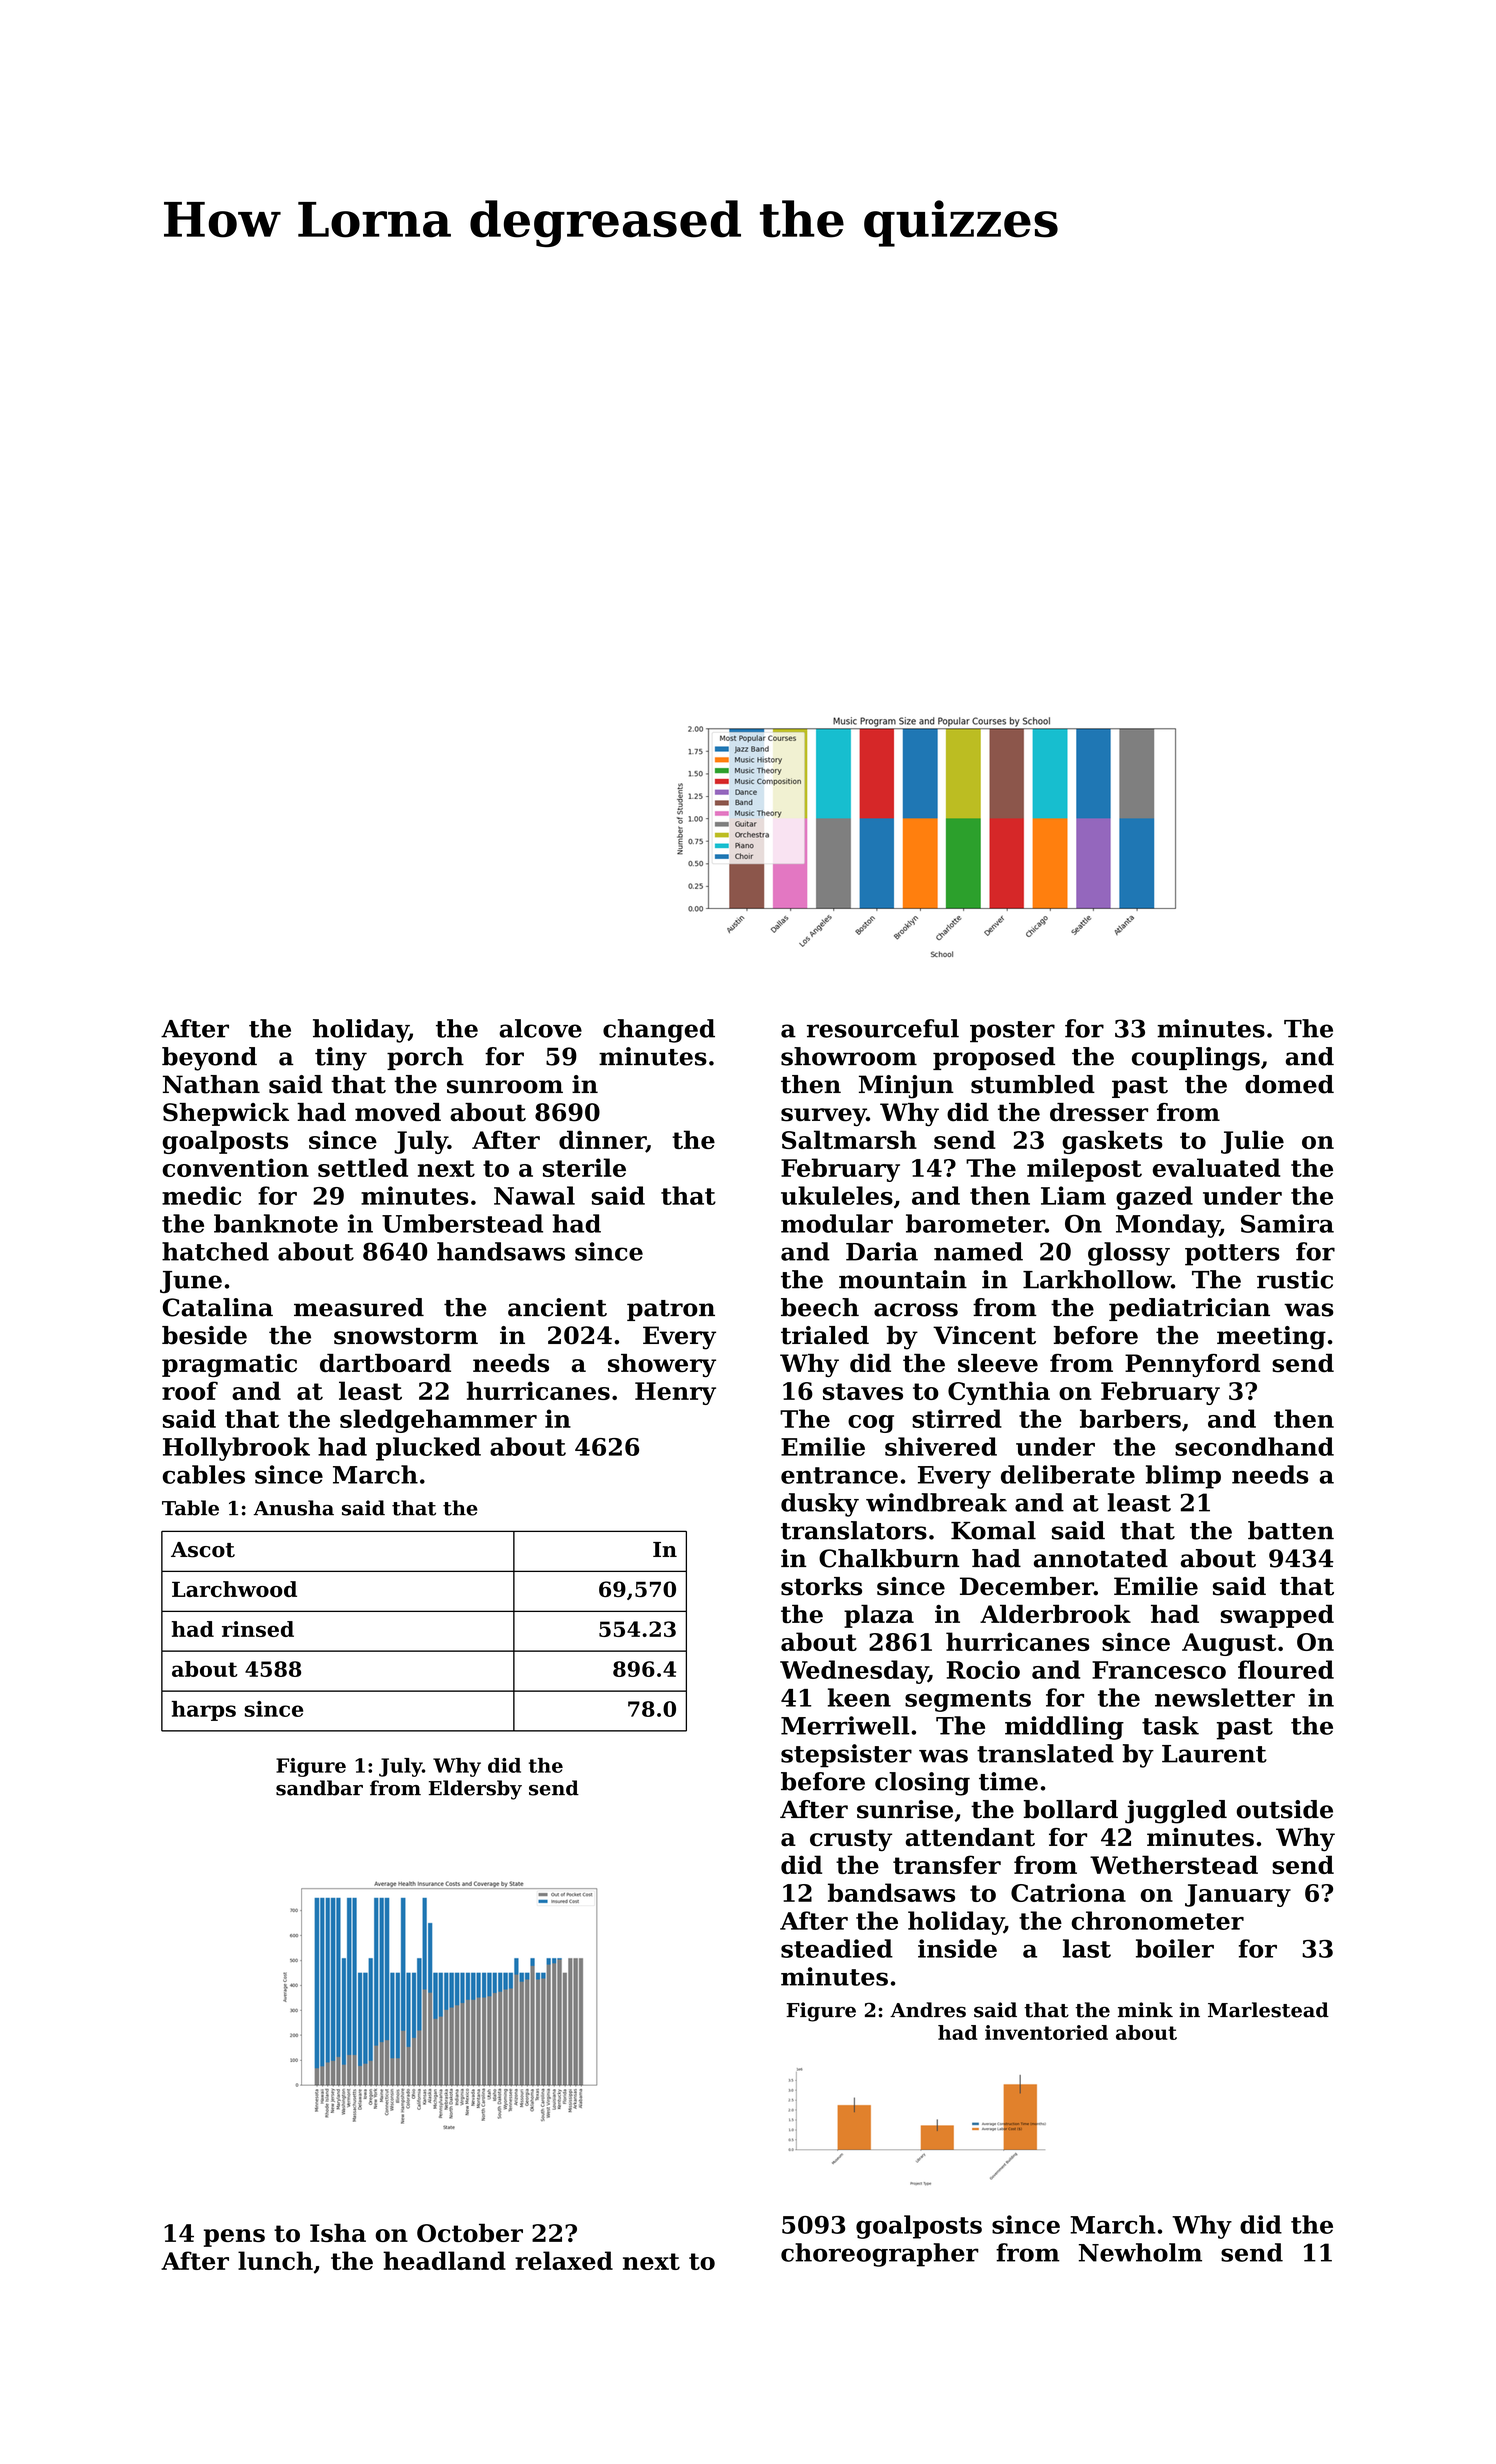 This page has width=1496, height=2464. What do you see at coordinates (851, 1840) in the page?
I see `crusty` at bounding box center [851, 1840].
